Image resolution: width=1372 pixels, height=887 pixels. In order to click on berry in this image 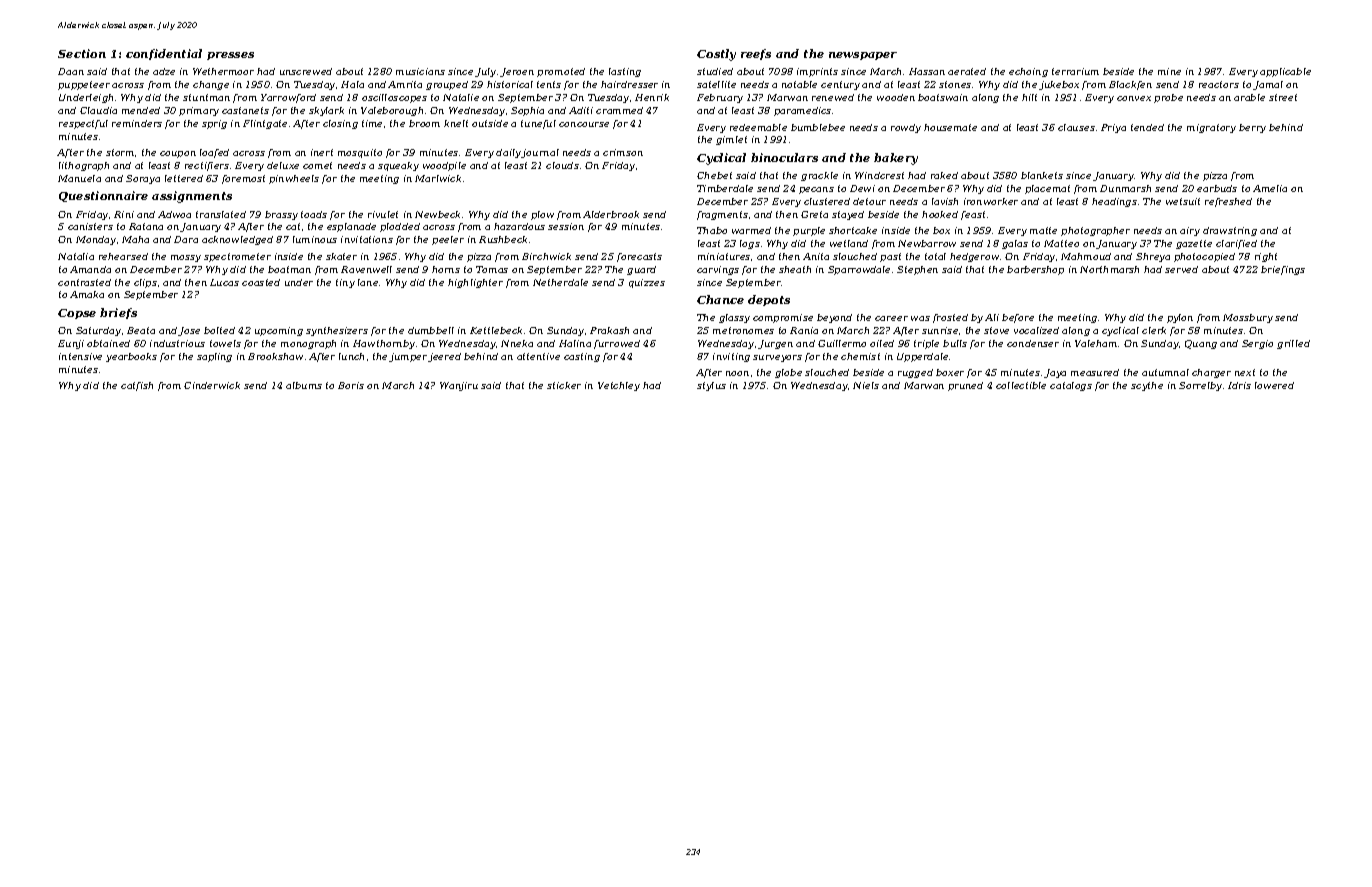, I will do `click(1252, 128)`.
